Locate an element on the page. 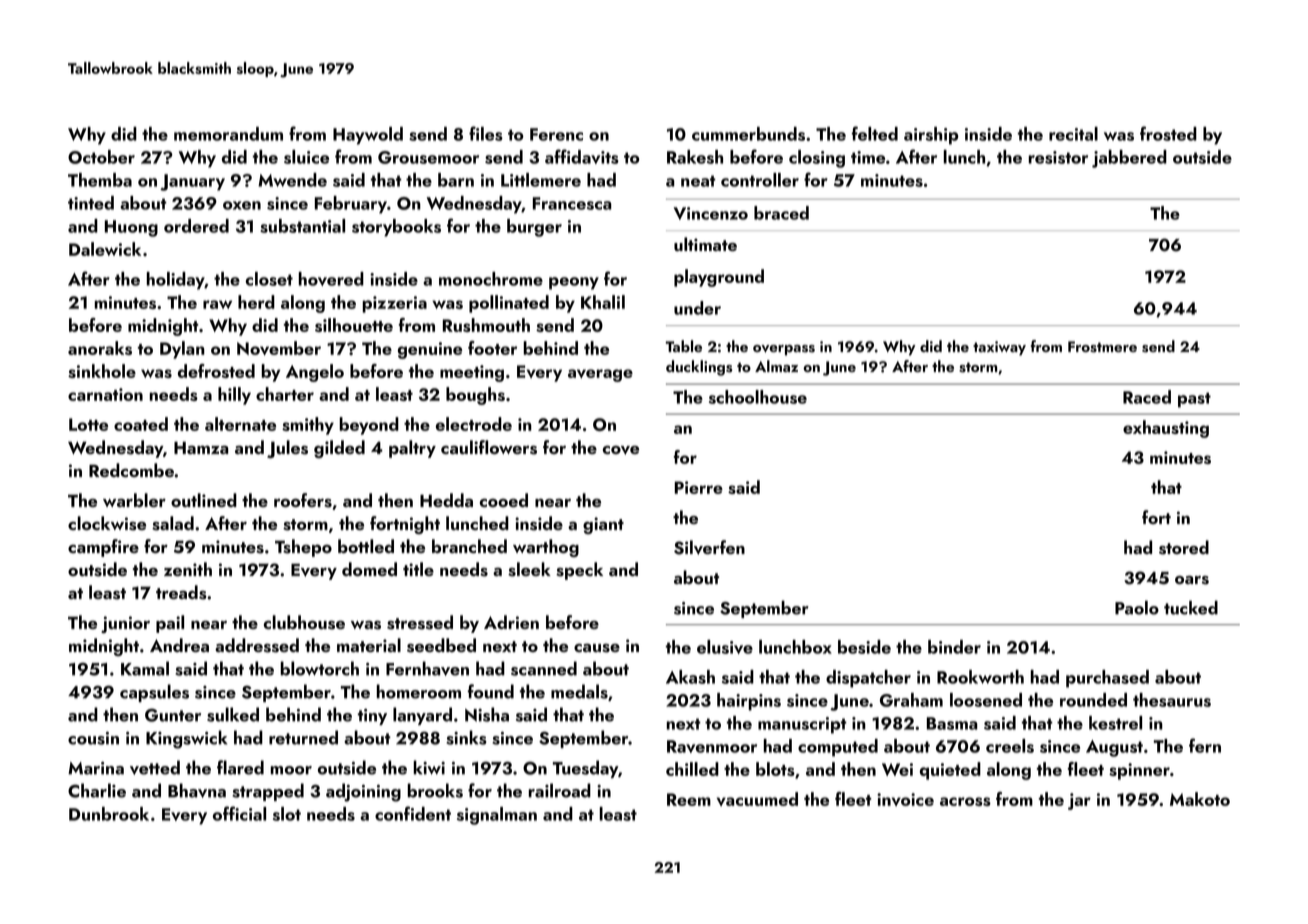 This image has height=924, width=1308. Vincenzo is located at coordinates (711, 213).
